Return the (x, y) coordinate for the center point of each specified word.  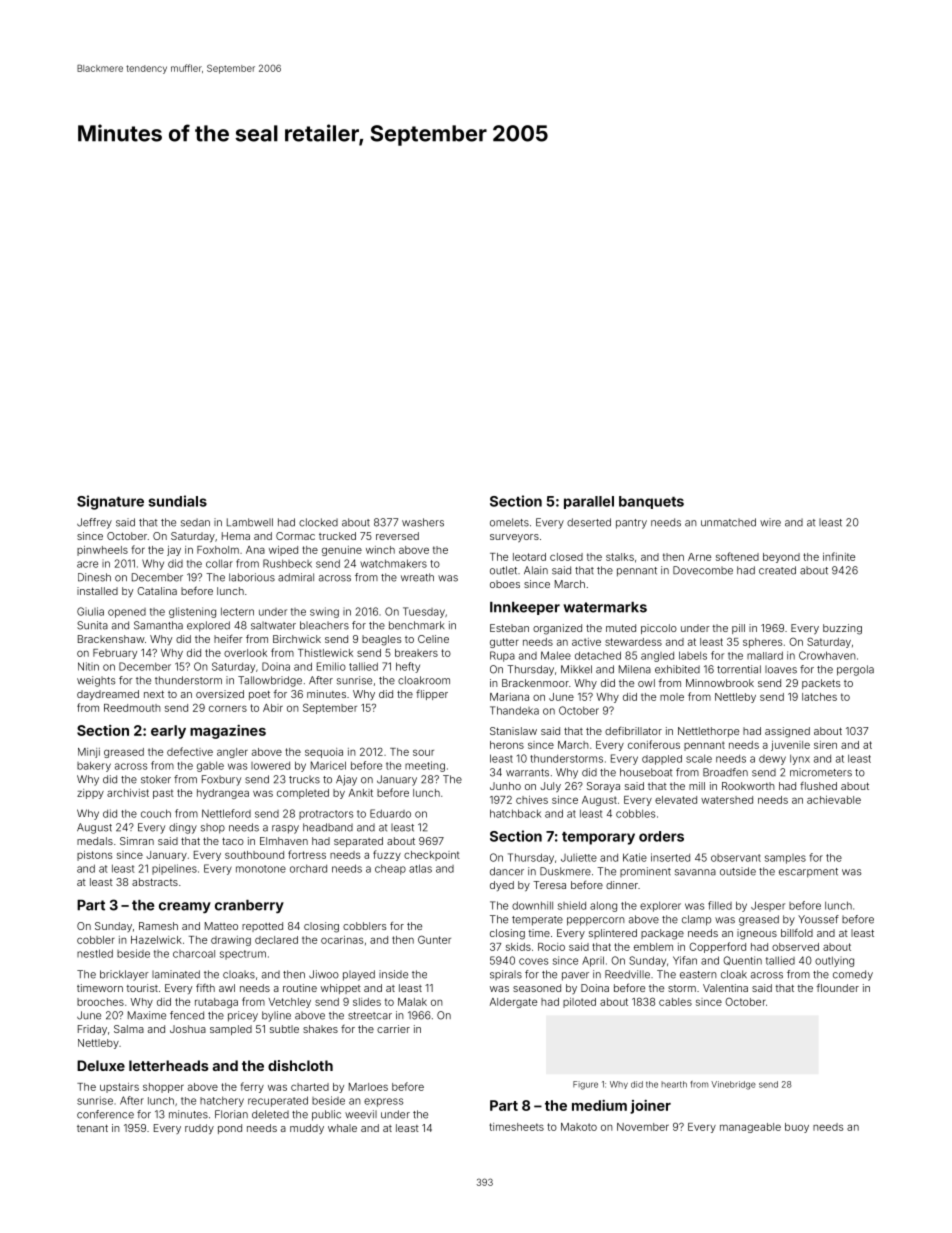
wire (770, 522)
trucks (304, 779)
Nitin (88, 666)
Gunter (434, 939)
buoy (797, 1128)
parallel (589, 502)
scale (699, 758)
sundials (177, 501)
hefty (408, 667)
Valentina (725, 988)
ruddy (199, 1129)
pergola (855, 670)
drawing (231, 941)
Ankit (361, 793)
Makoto (579, 1127)
